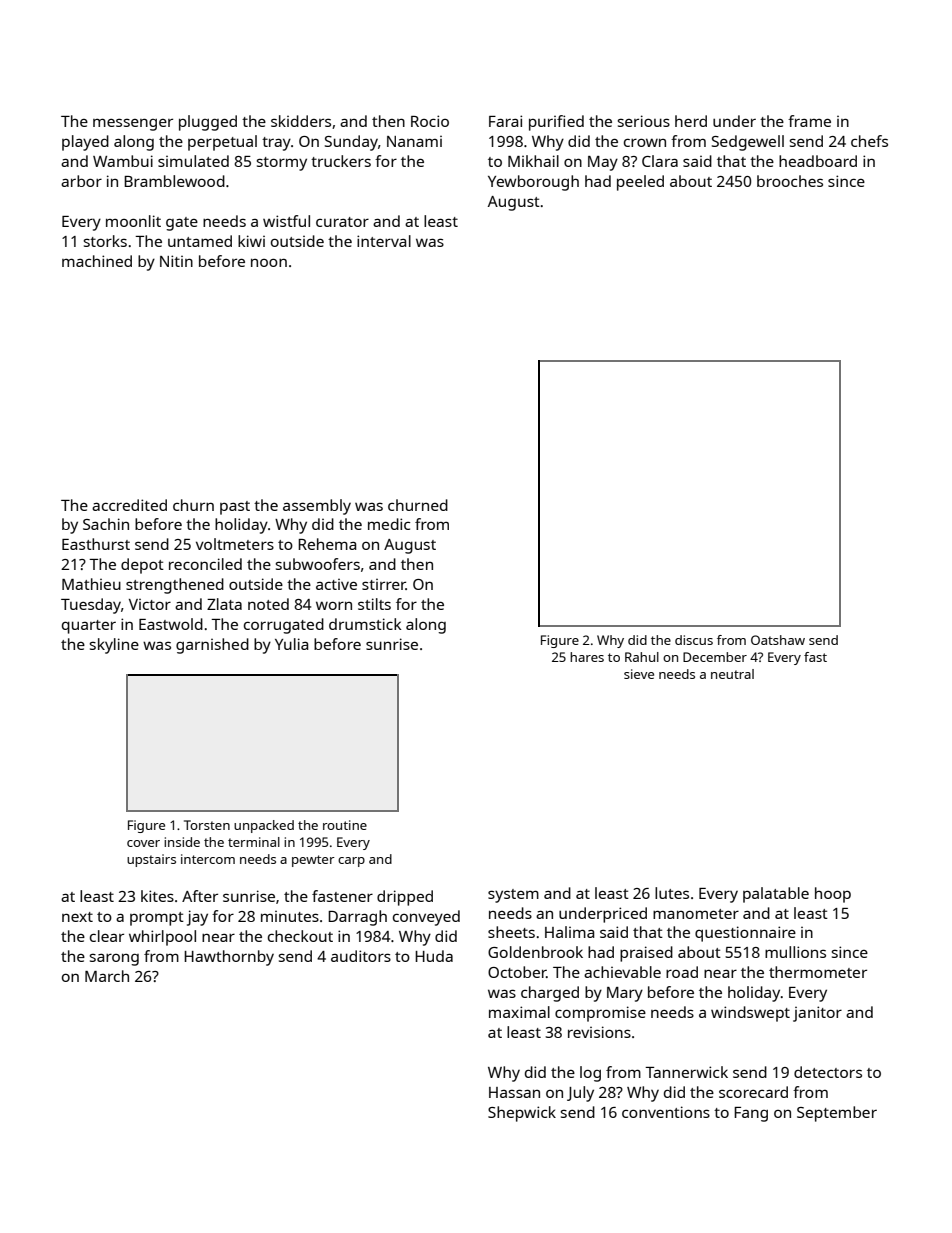 This screenshot has height=1233, width=952. Describe the element at coordinates (282, 164) in the screenshot. I see `stormy` at that location.
